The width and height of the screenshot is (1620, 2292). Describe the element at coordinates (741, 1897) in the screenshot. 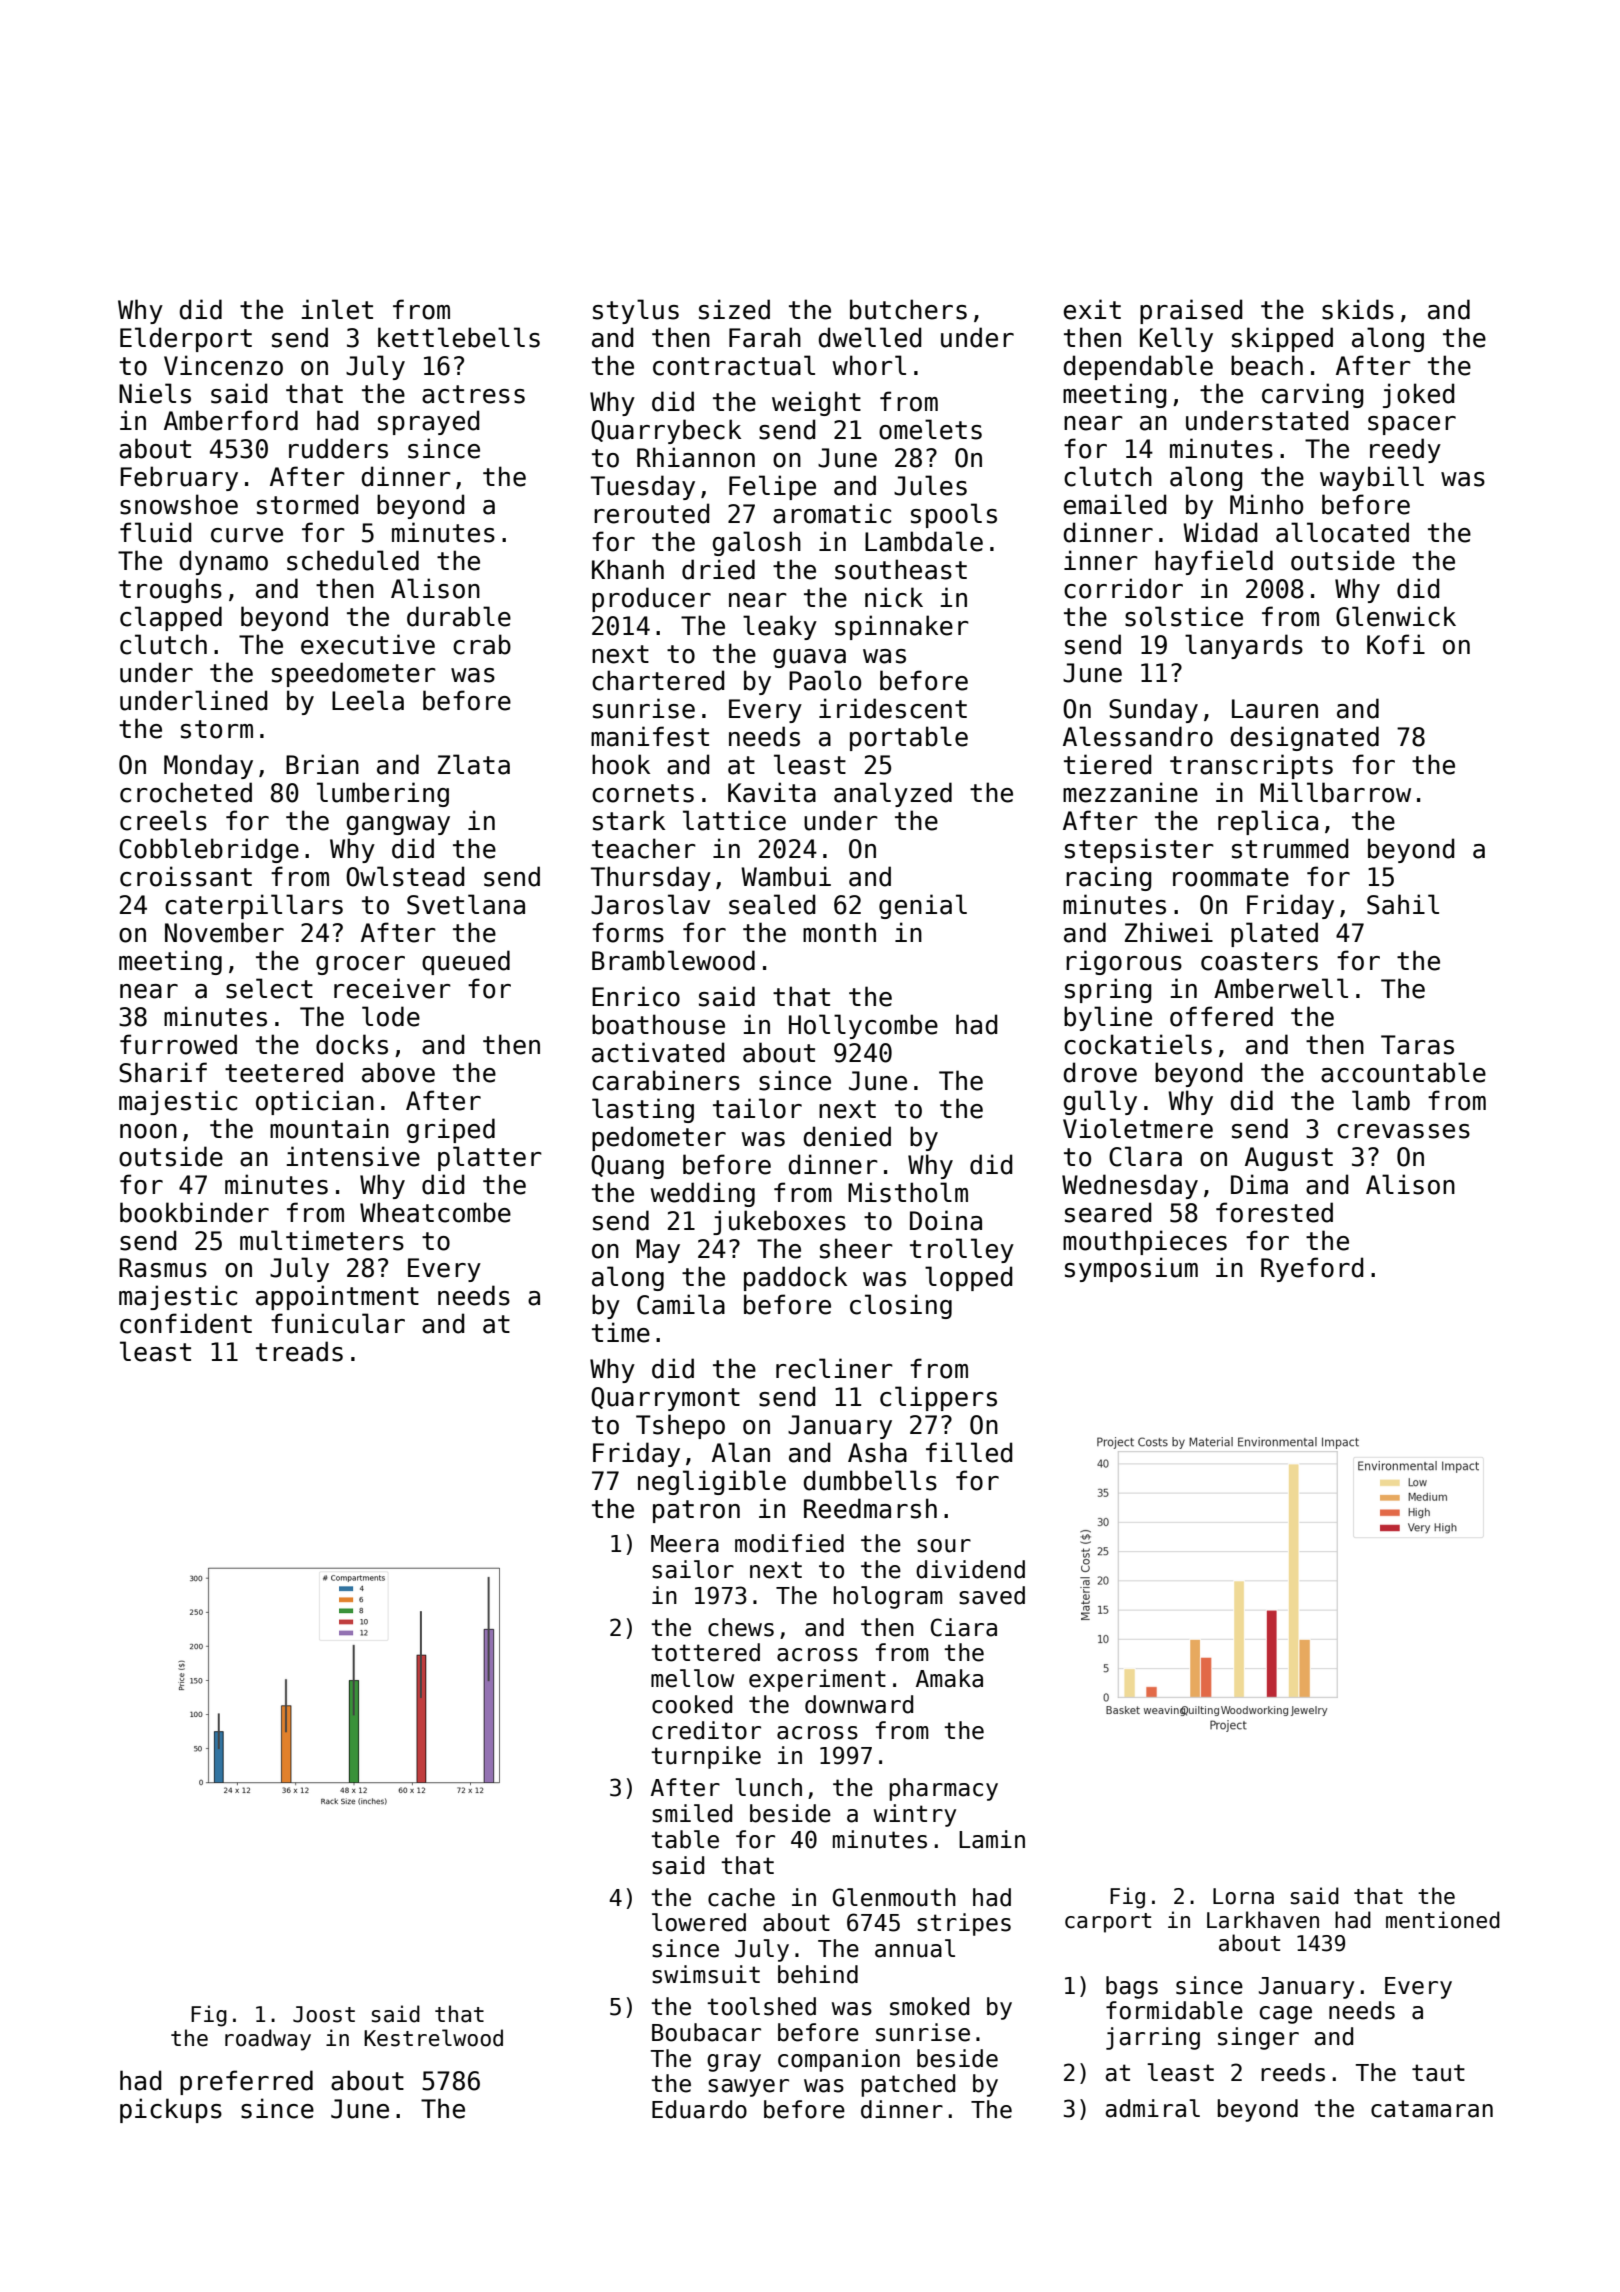

I see `cache` at that location.
